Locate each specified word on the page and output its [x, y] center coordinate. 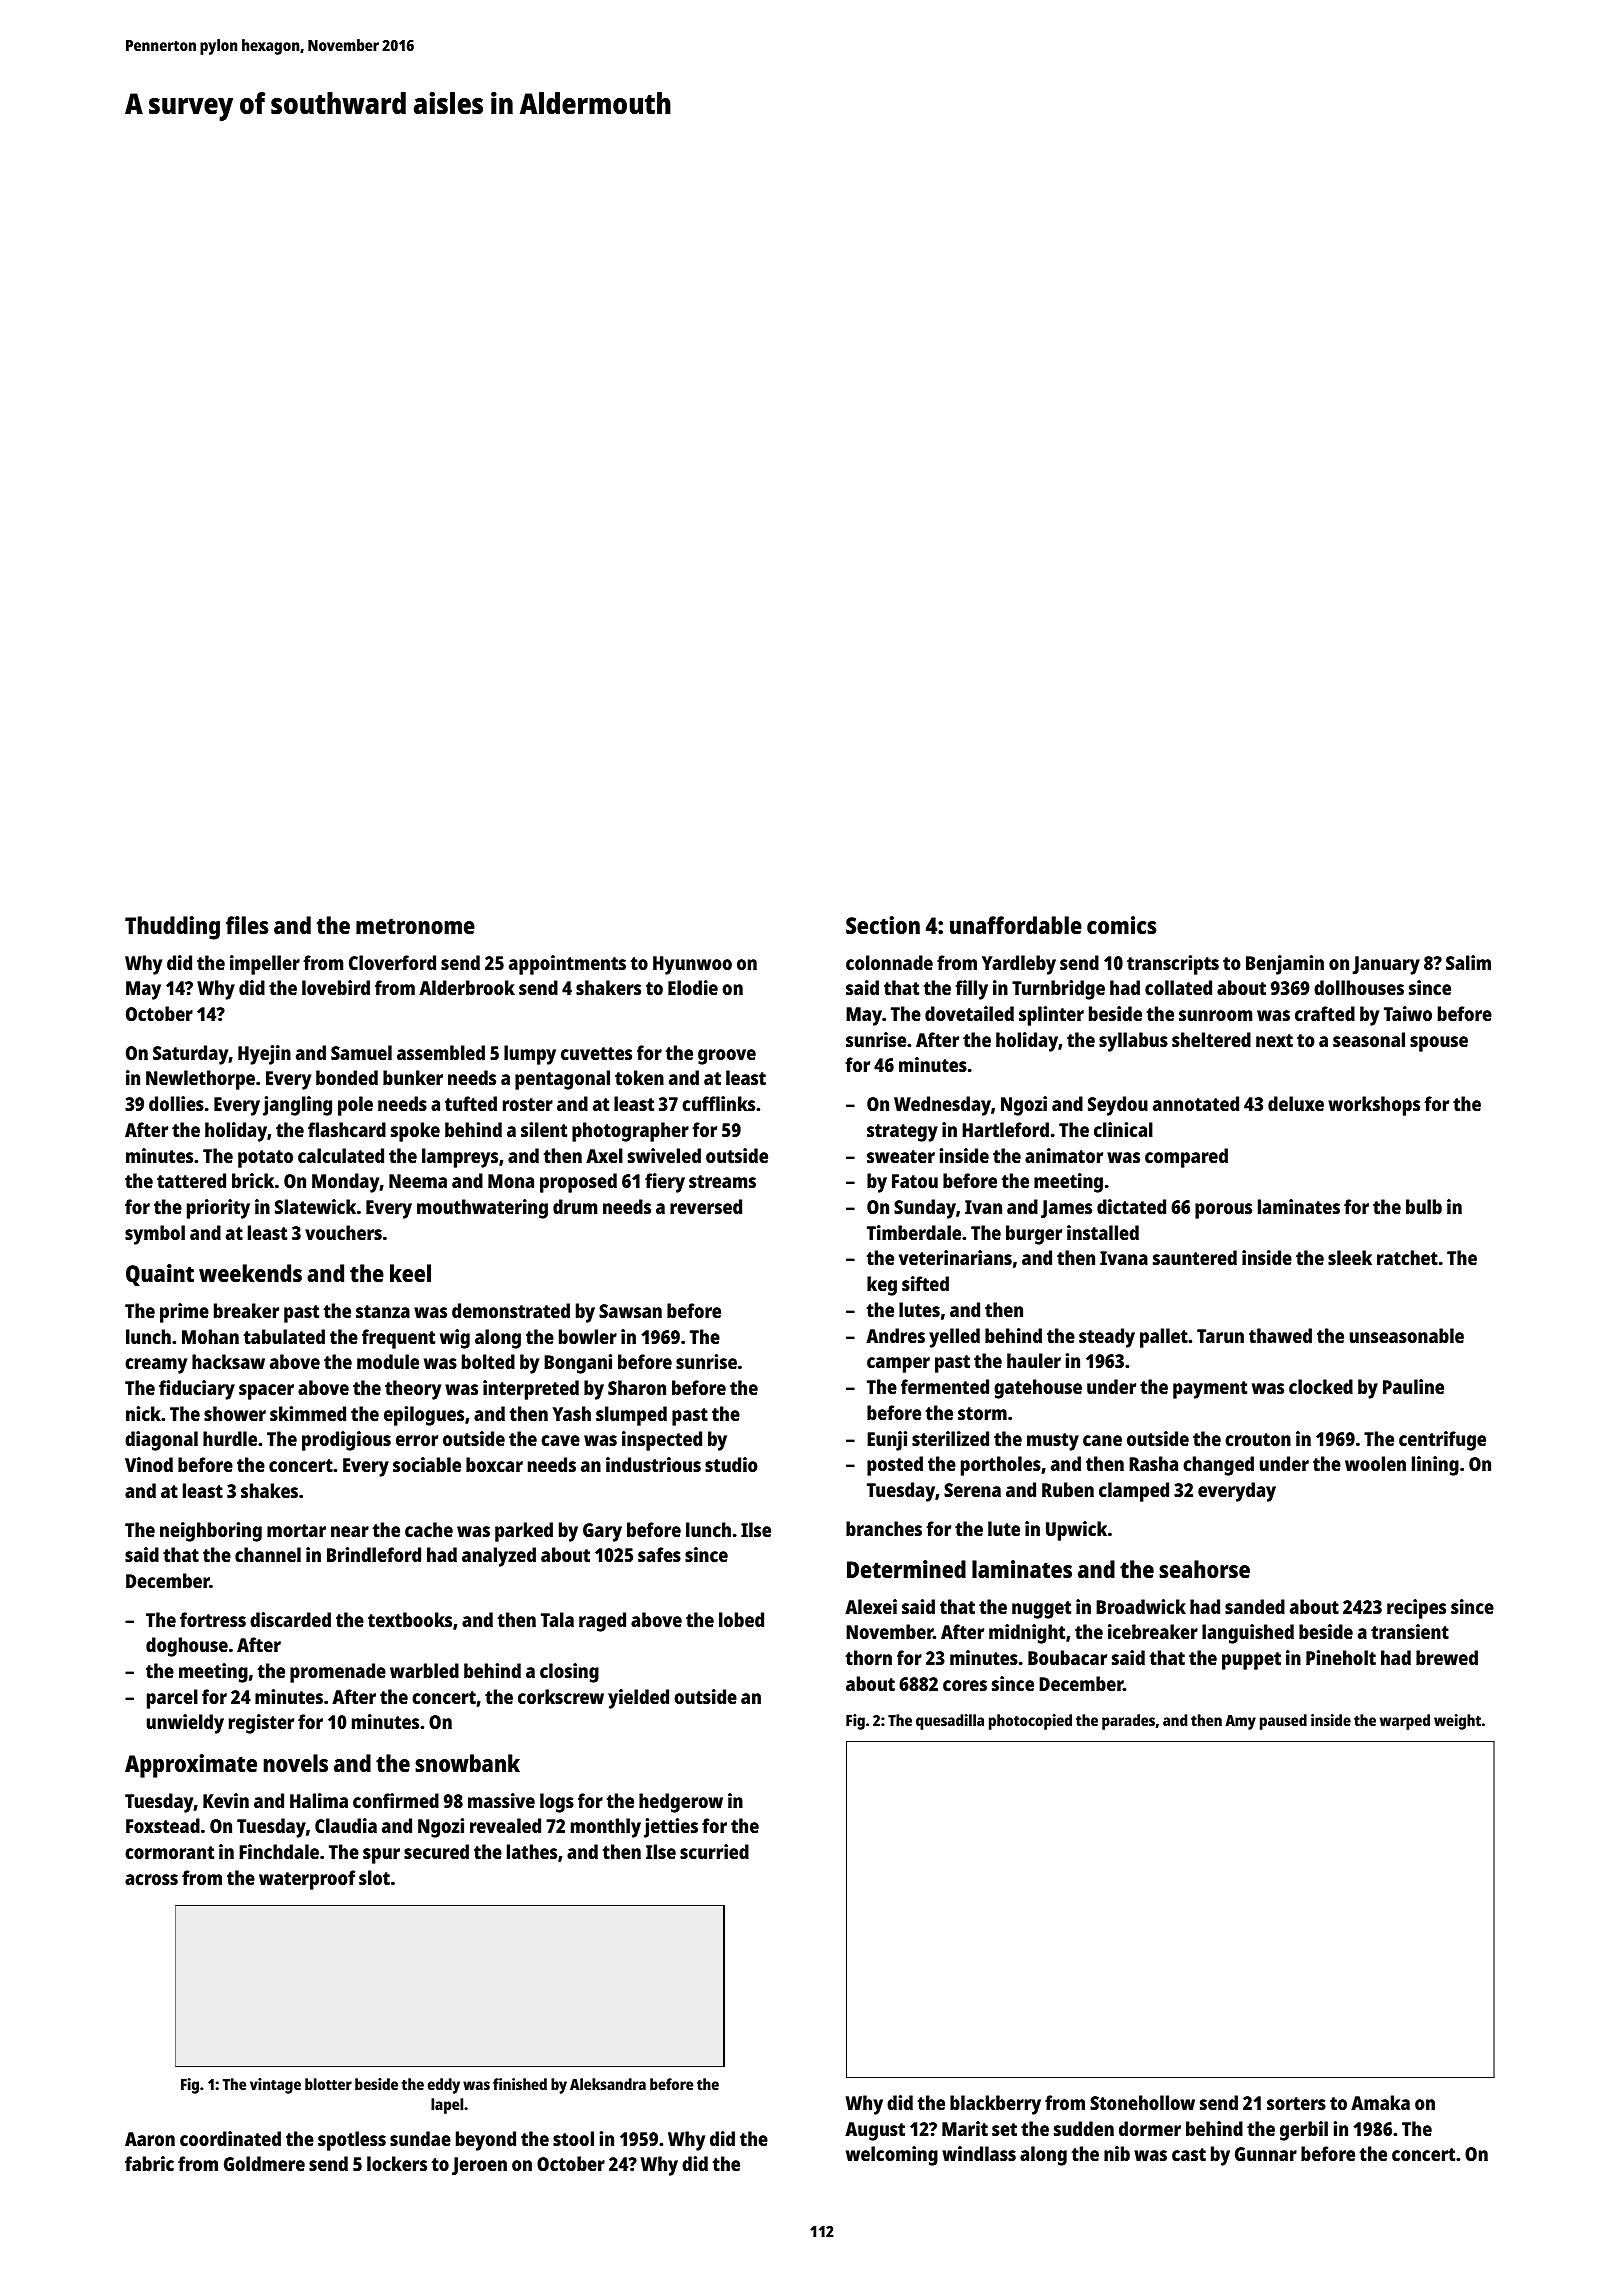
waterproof [307, 1880]
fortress [213, 1619]
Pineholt [1341, 1657]
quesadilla [950, 1722]
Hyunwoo [692, 965]
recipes [1416, 1609]
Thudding [172, 928]
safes [659, 1554]
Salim [1468, 962]
